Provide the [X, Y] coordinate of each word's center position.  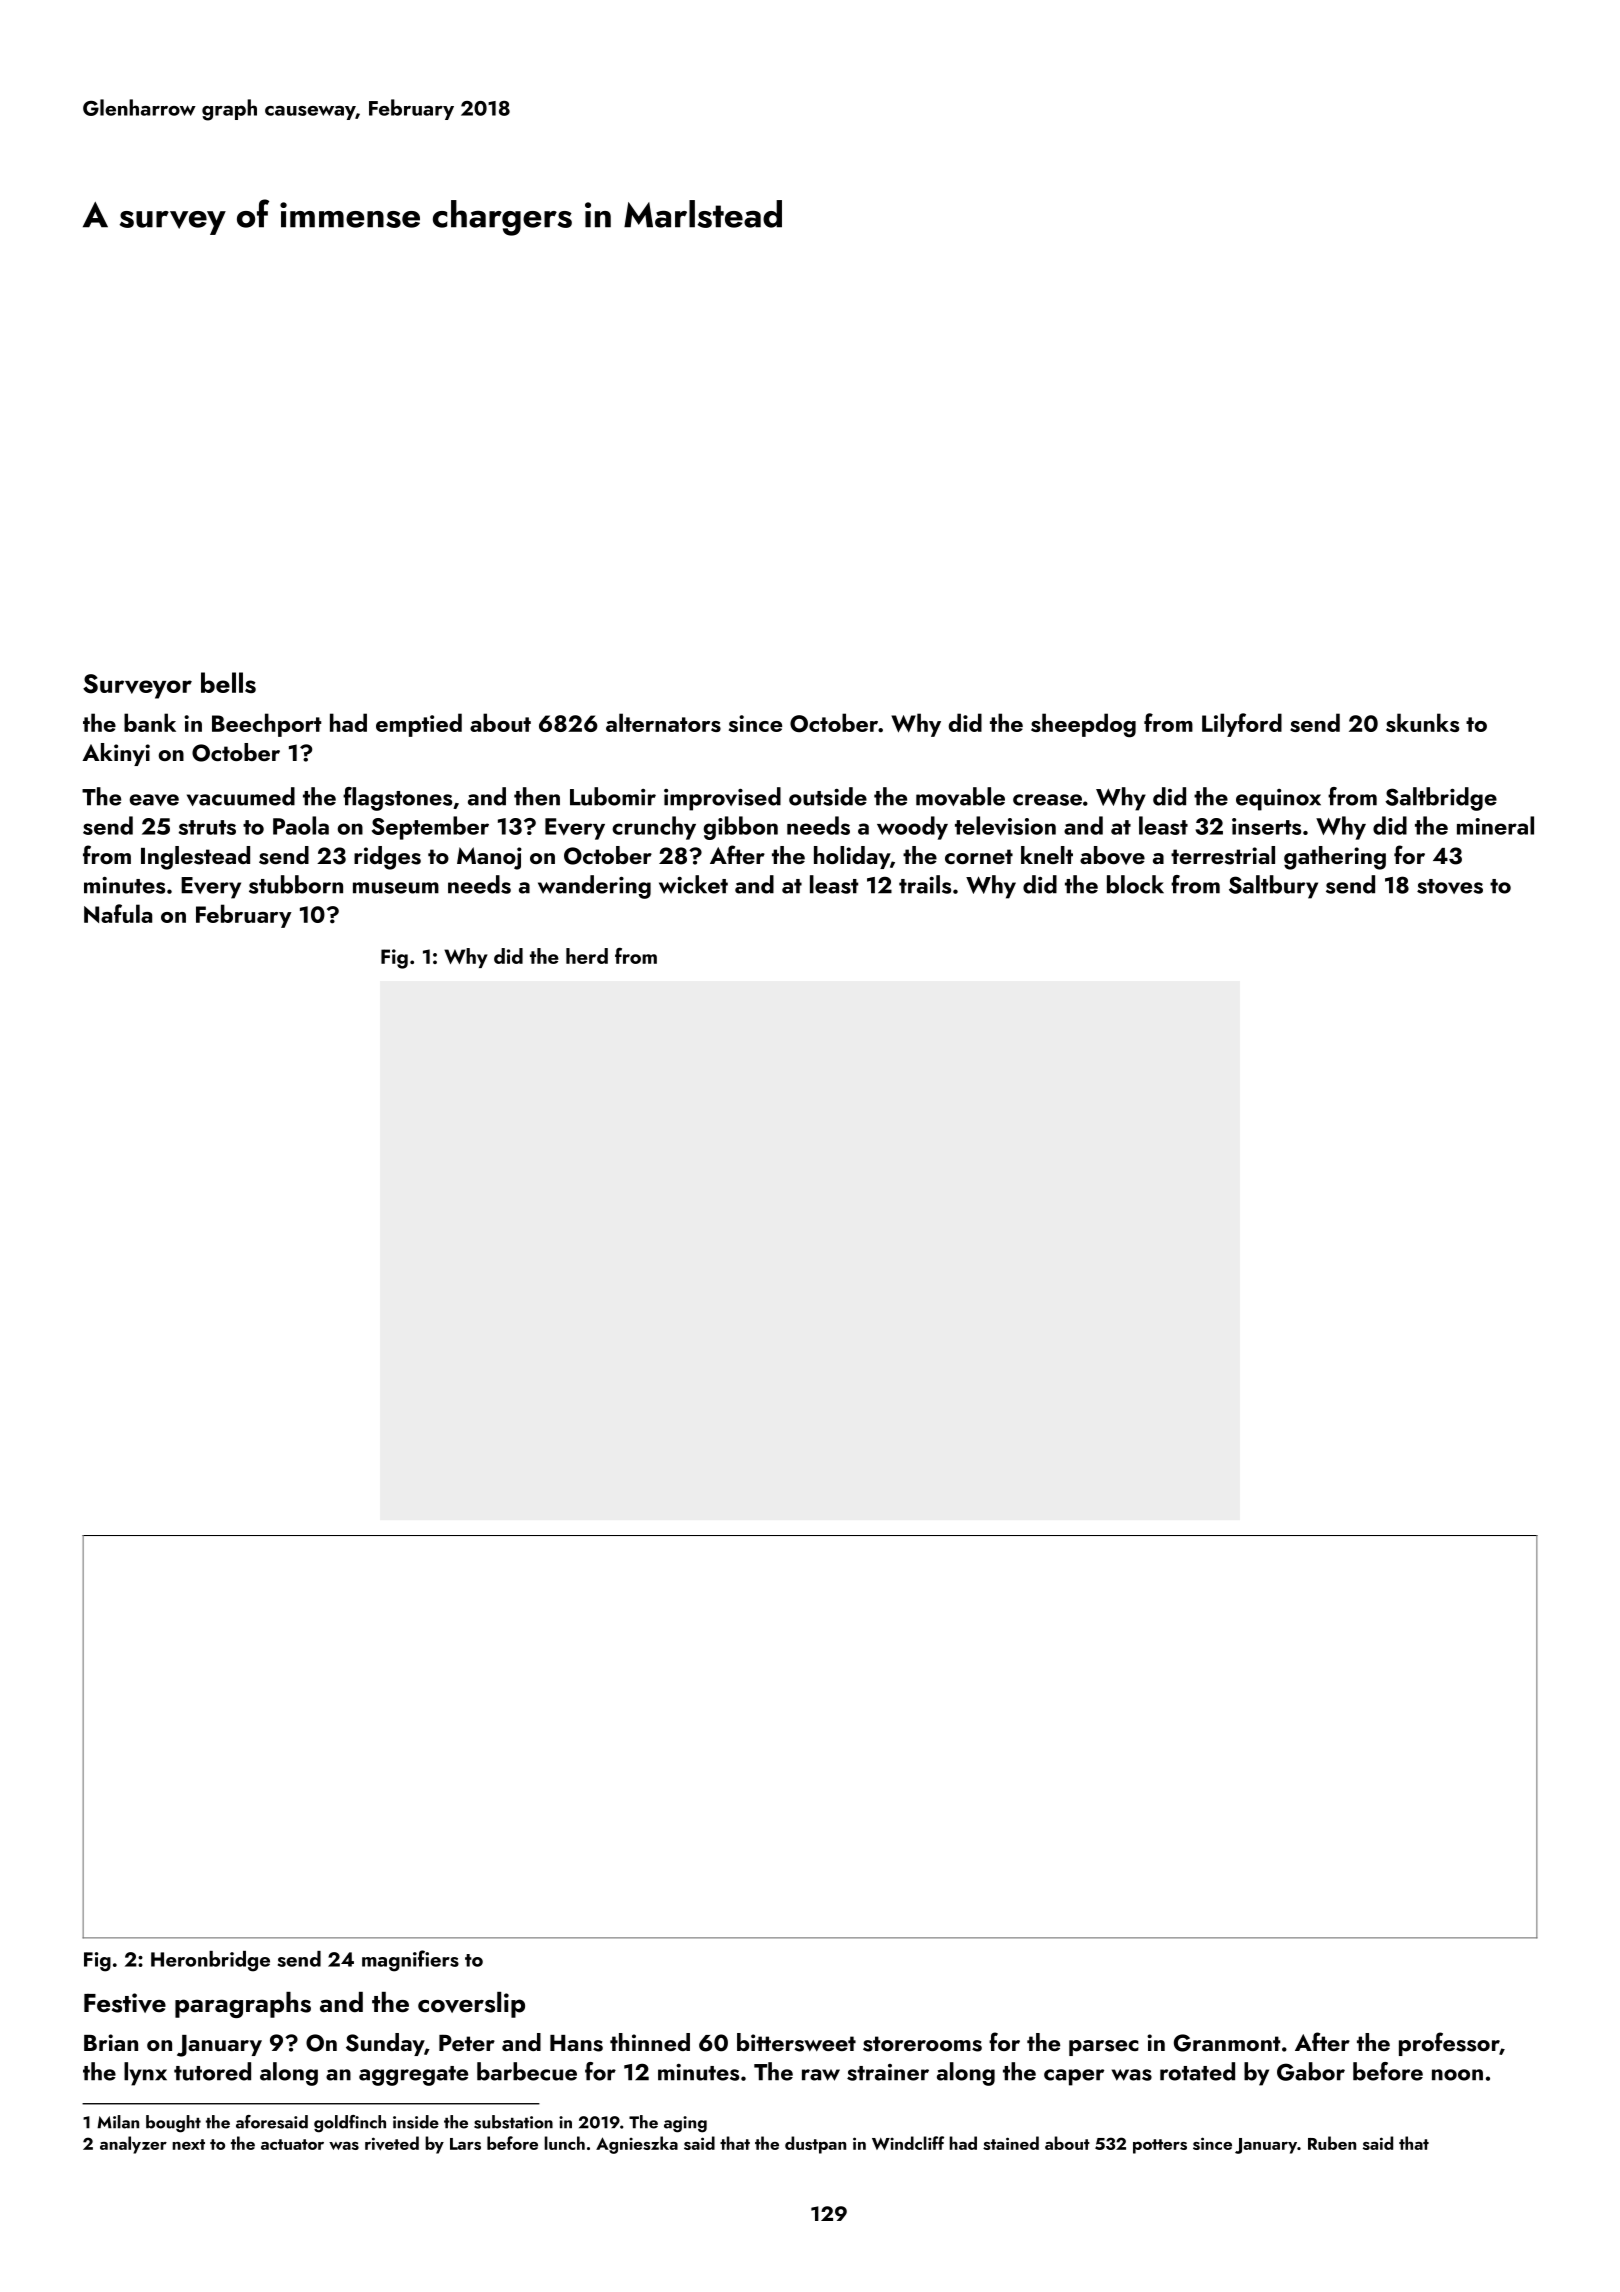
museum [396, 888]
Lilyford [1242, 725]
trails [925, 884]
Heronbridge [210, 1961]
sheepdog [1083, 725]
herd [587, 956]
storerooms [922, 2044]
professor [1449, 2044]
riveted [392, 2143]
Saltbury [1273, 887]
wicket [693, 884]
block [1135, 884]
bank [150, 722]
